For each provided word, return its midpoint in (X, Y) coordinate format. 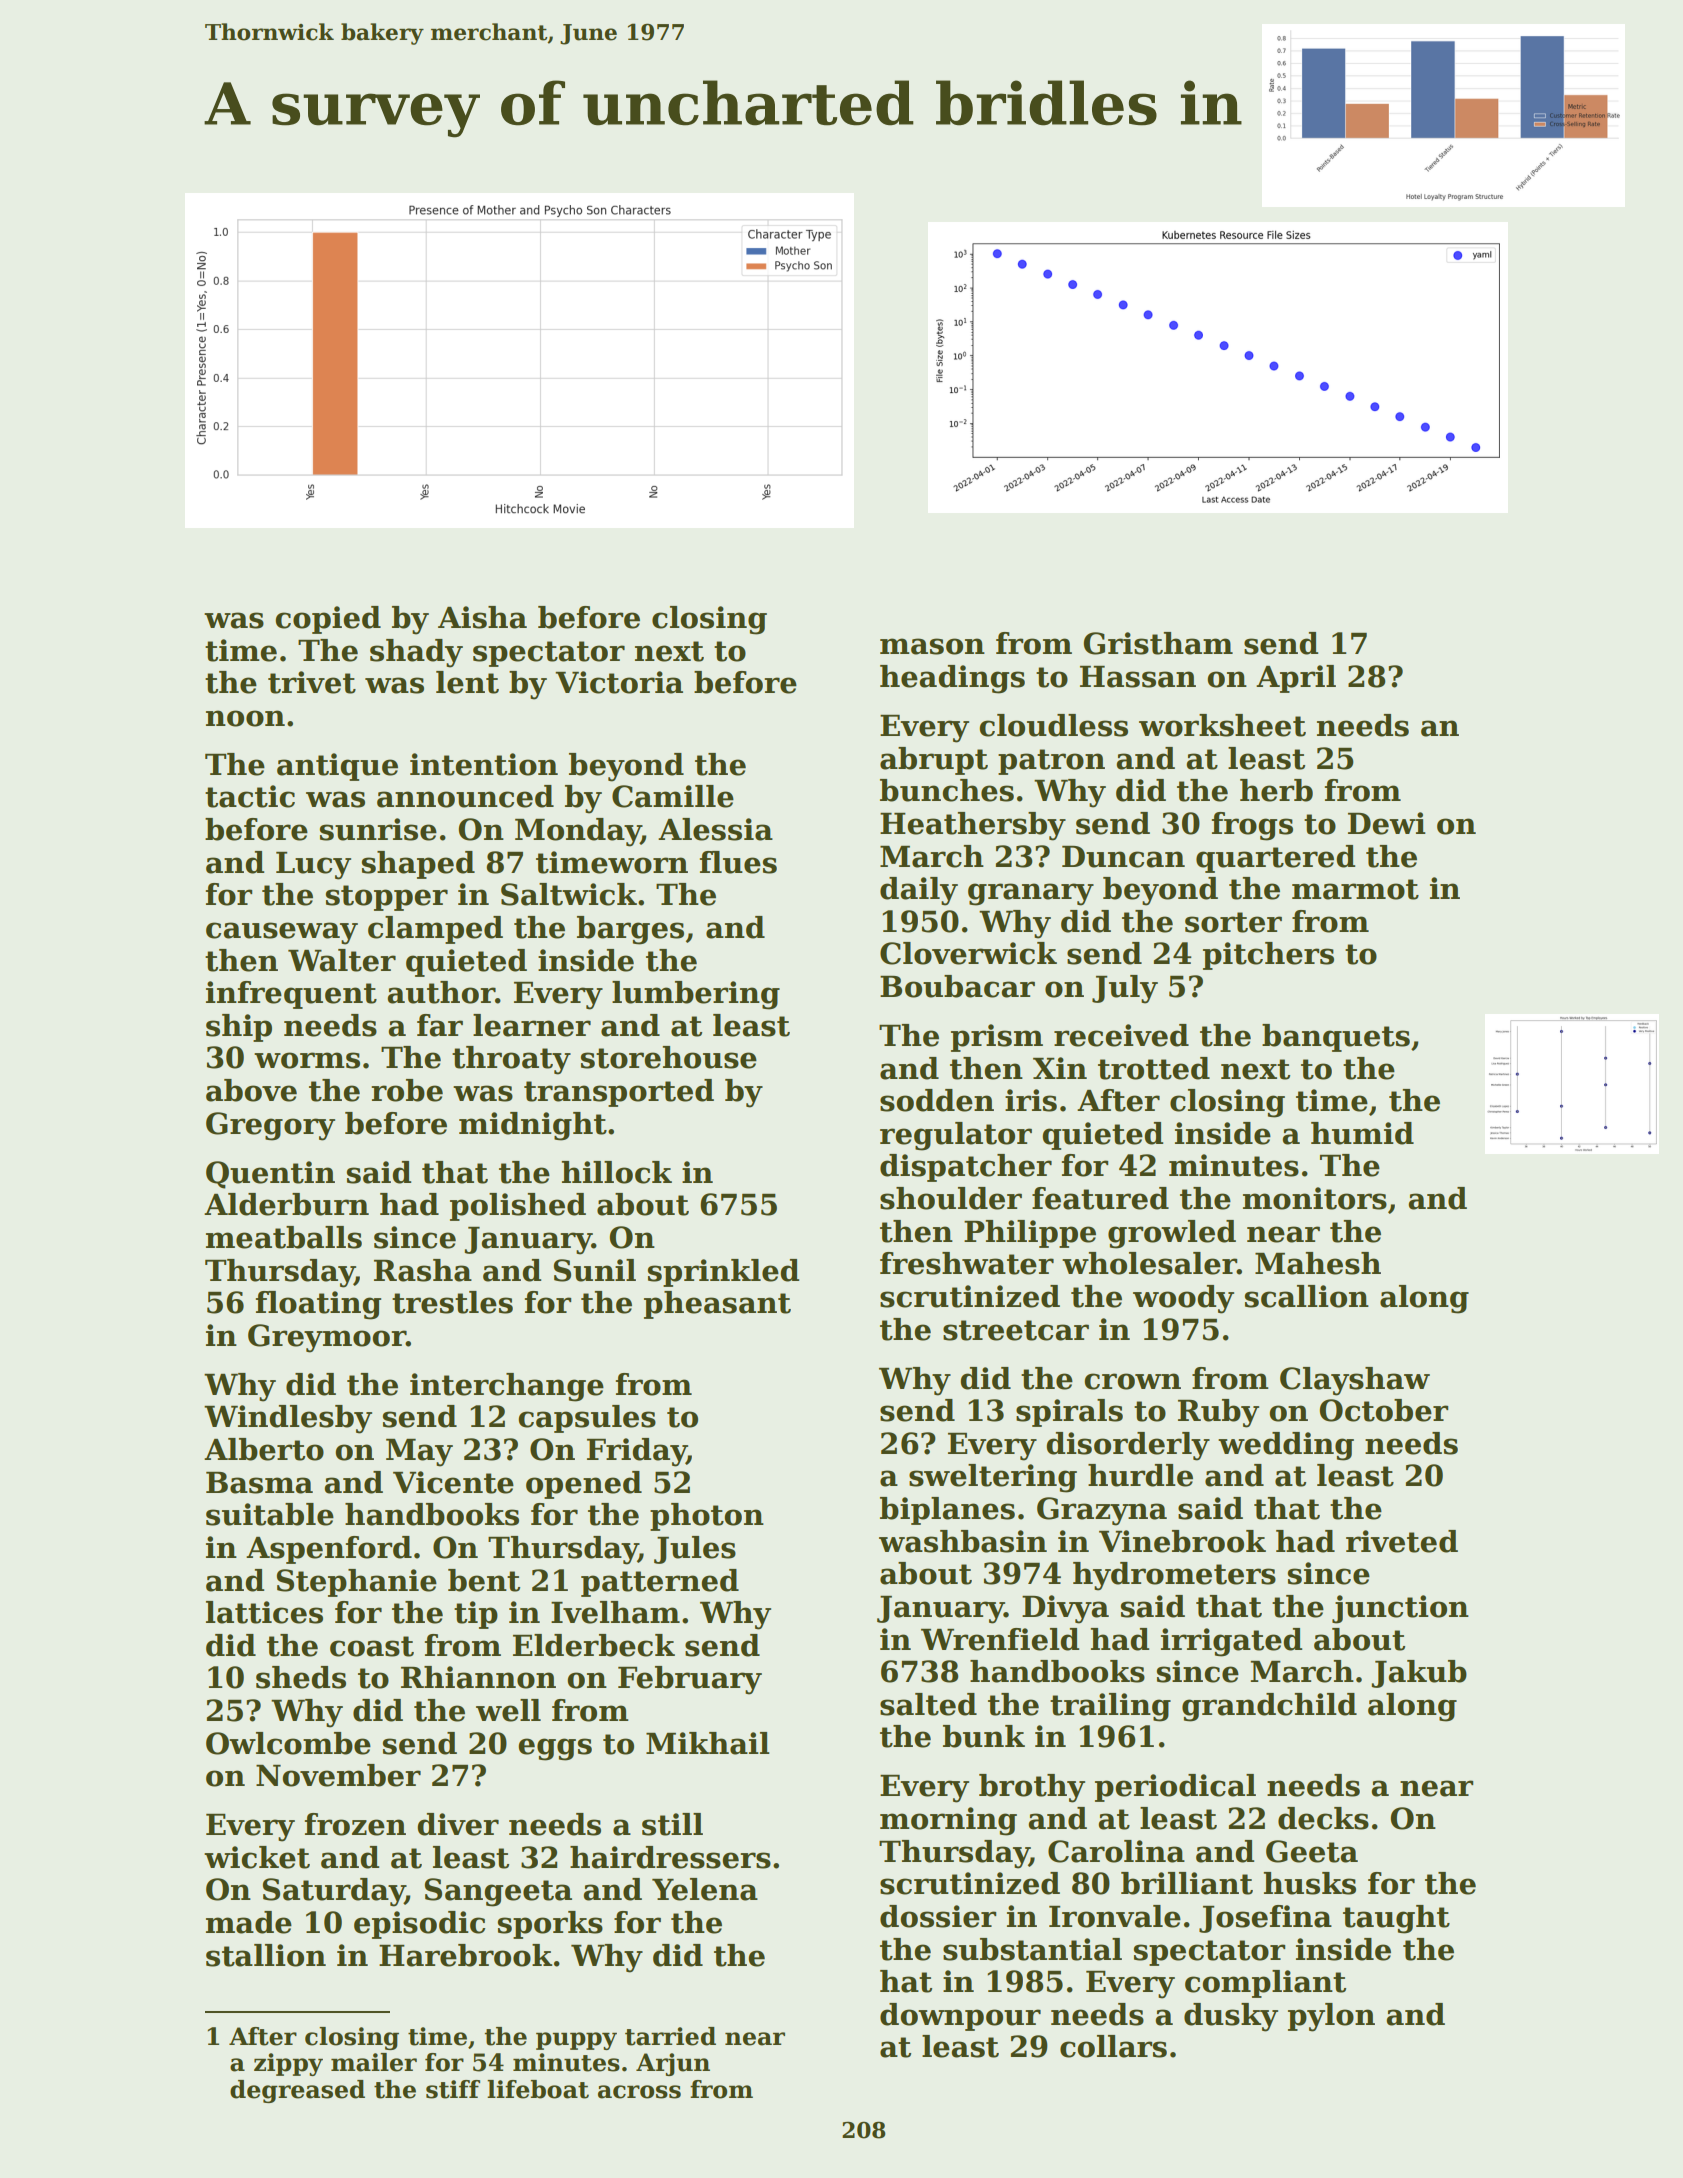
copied (328, 620)
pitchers (1268, 956)
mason (932, 646)
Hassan (1138, 677)
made (249, 1922)
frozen (355, 1824)
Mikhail (708, 1743)
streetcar (1016, 1330)
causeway (282, 933)
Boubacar (957, 986)
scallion (1307, 1296)
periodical (1175, 1788)
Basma (259, 1483)
